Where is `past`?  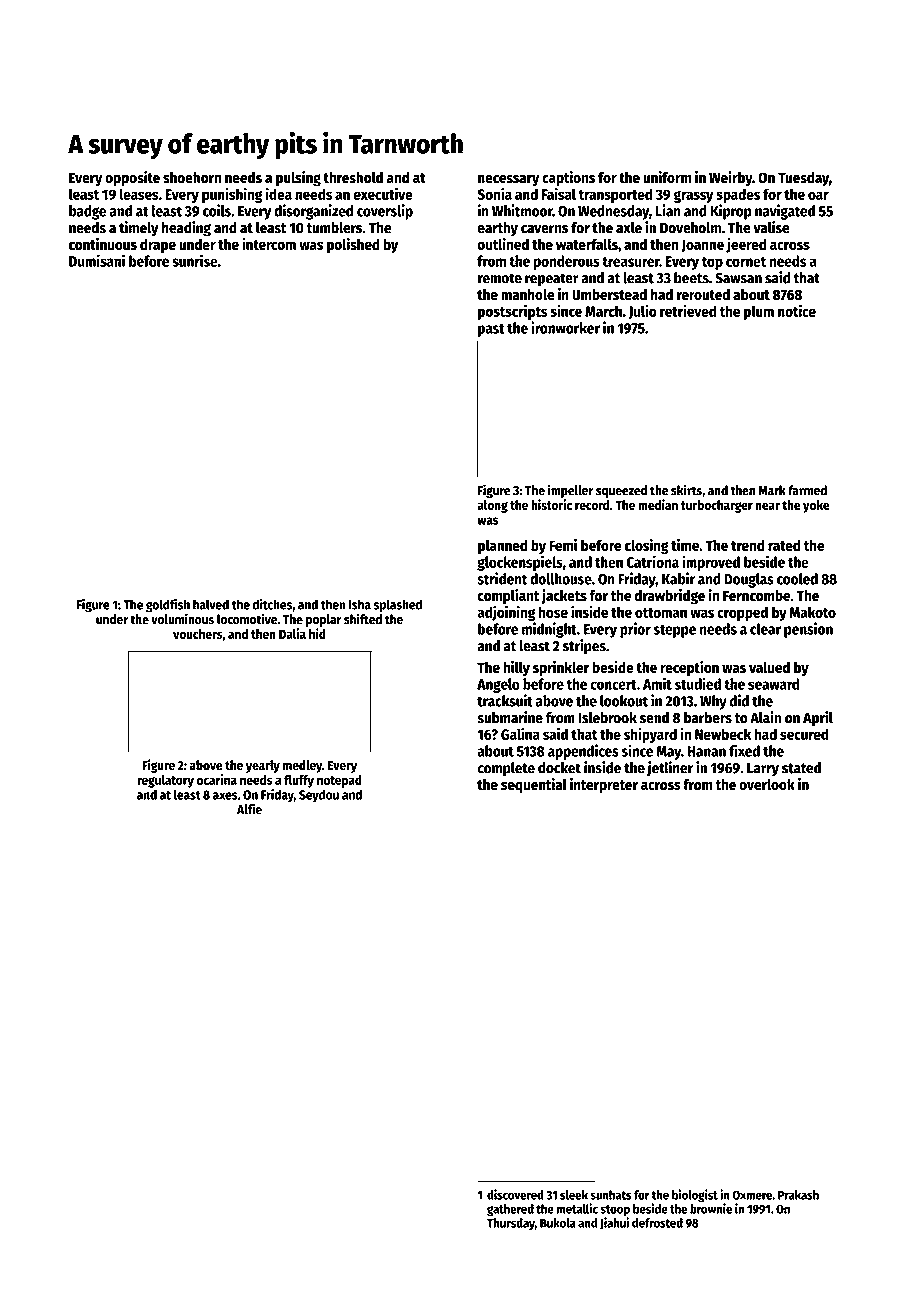
past is located at coordinates (491, 330).
